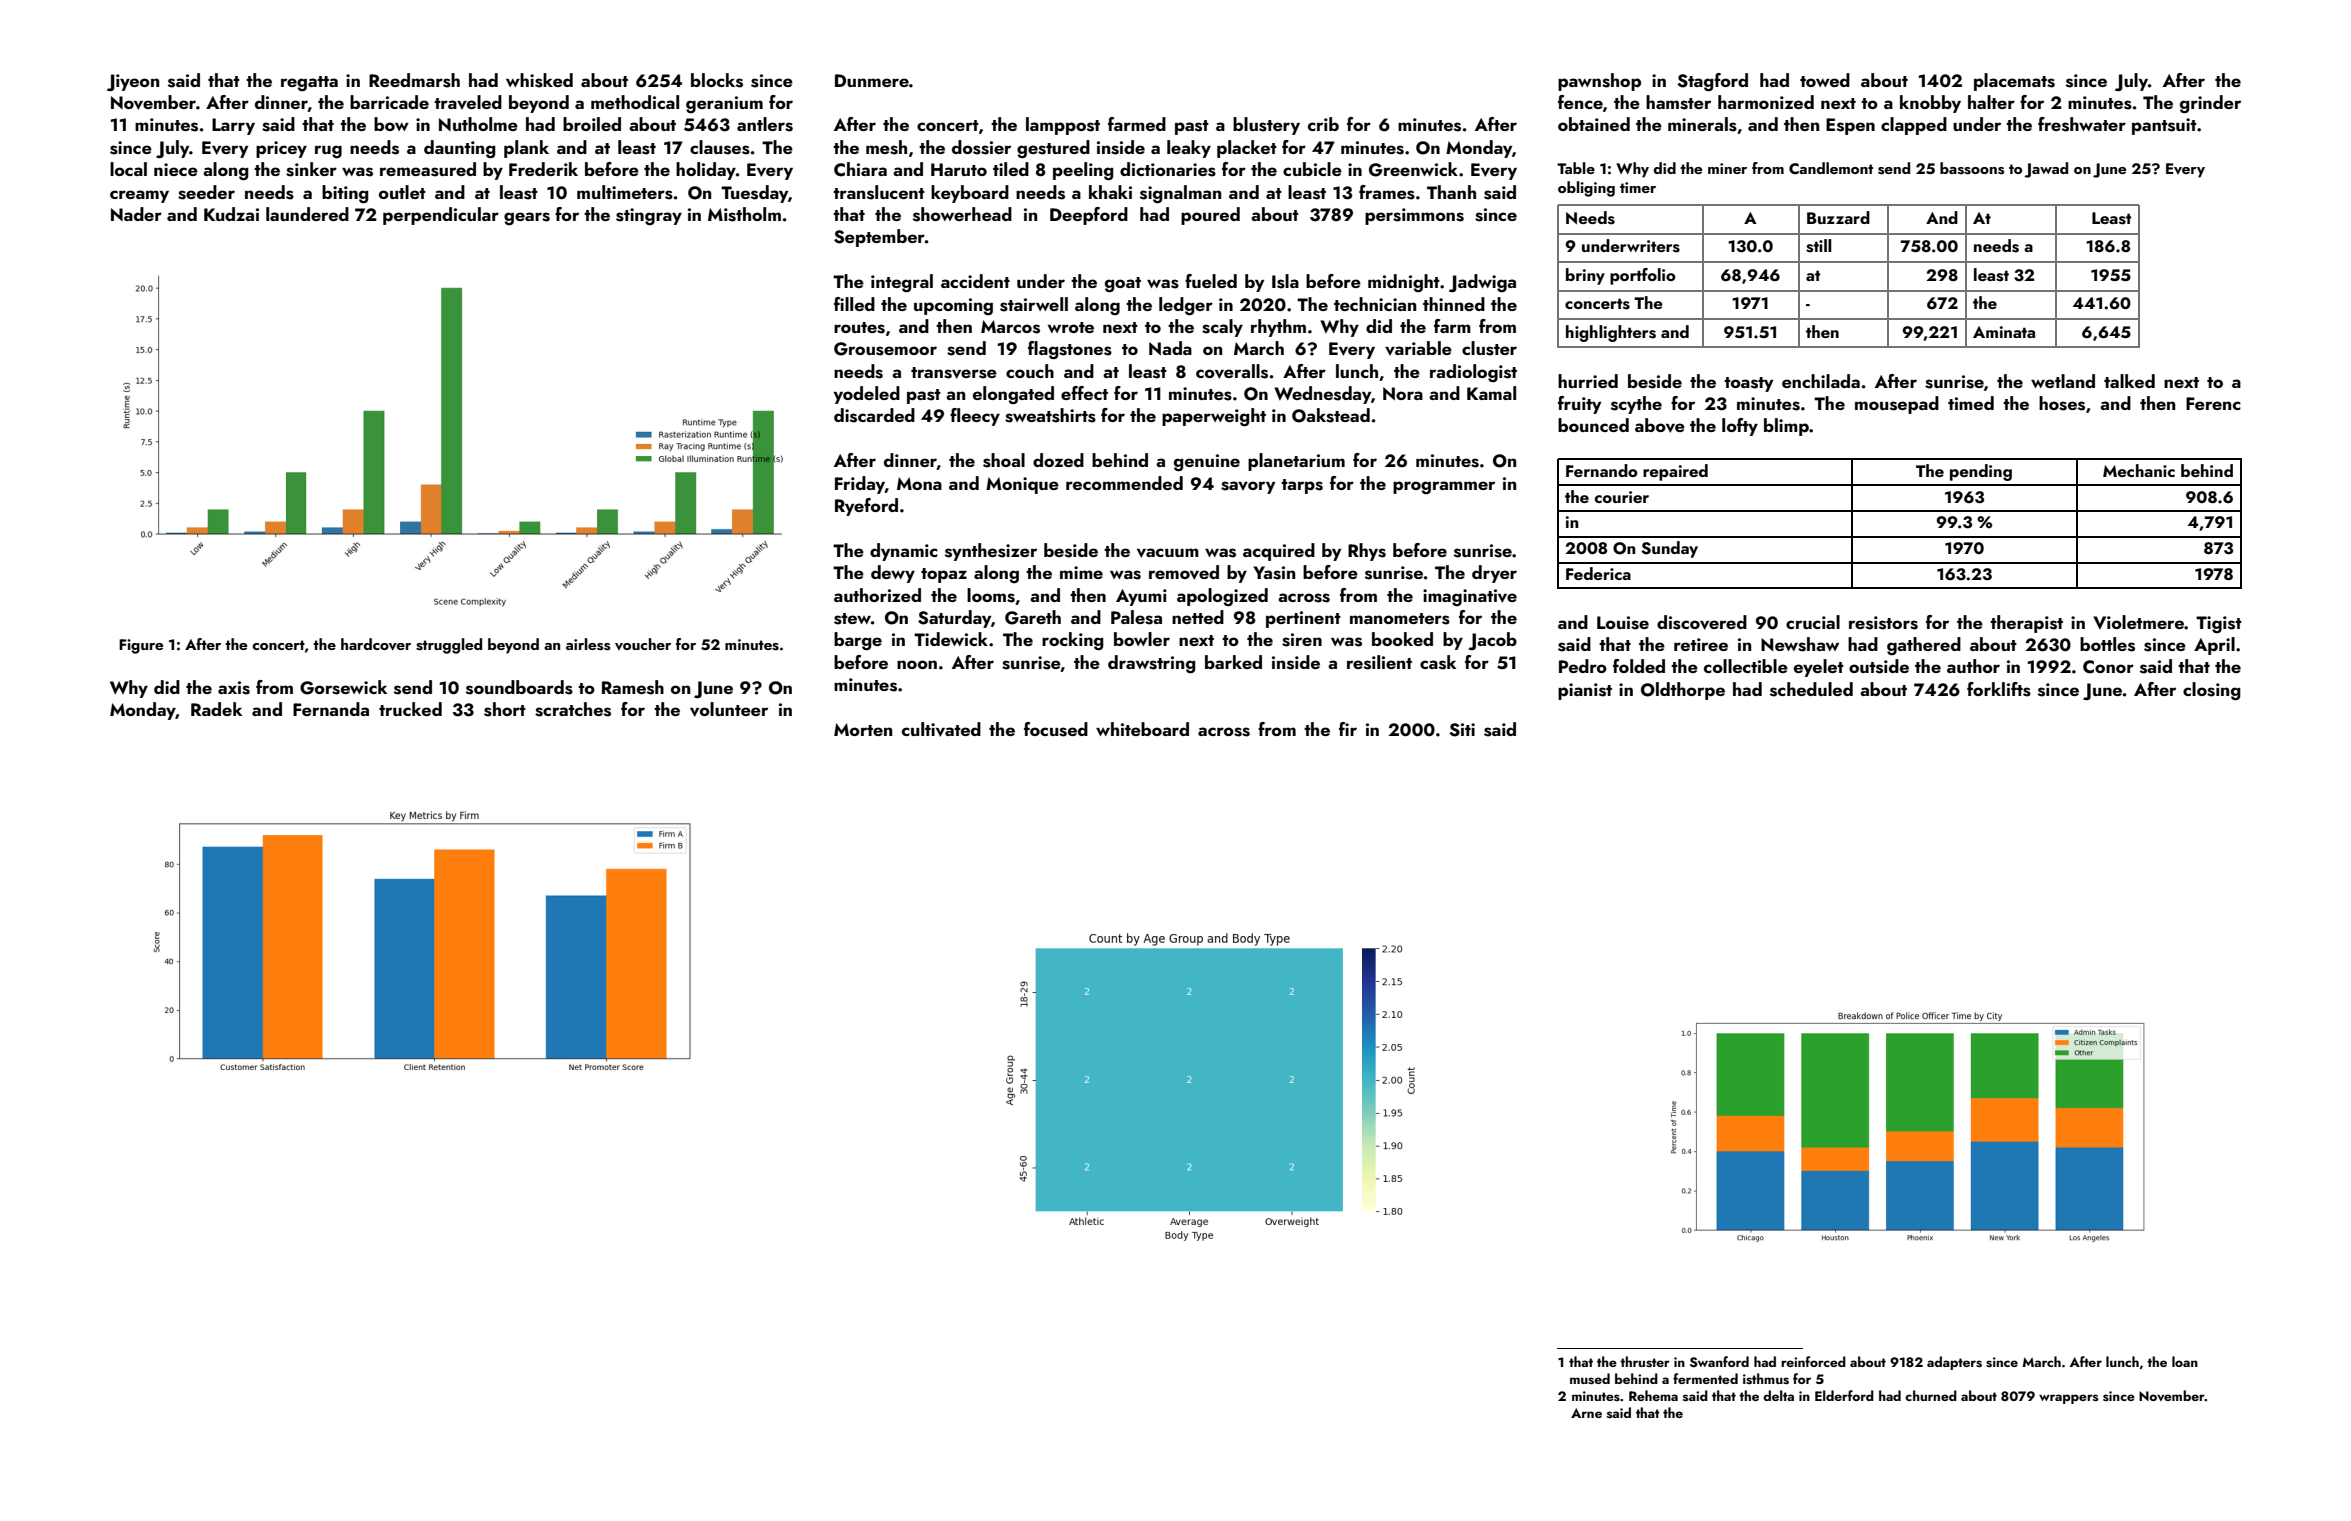 This screenshot has width=2351, height=1521. What do you see at coordinates (1825, 80) in the screenshot?
I see `towed` at bounding box center [1825, 80].
